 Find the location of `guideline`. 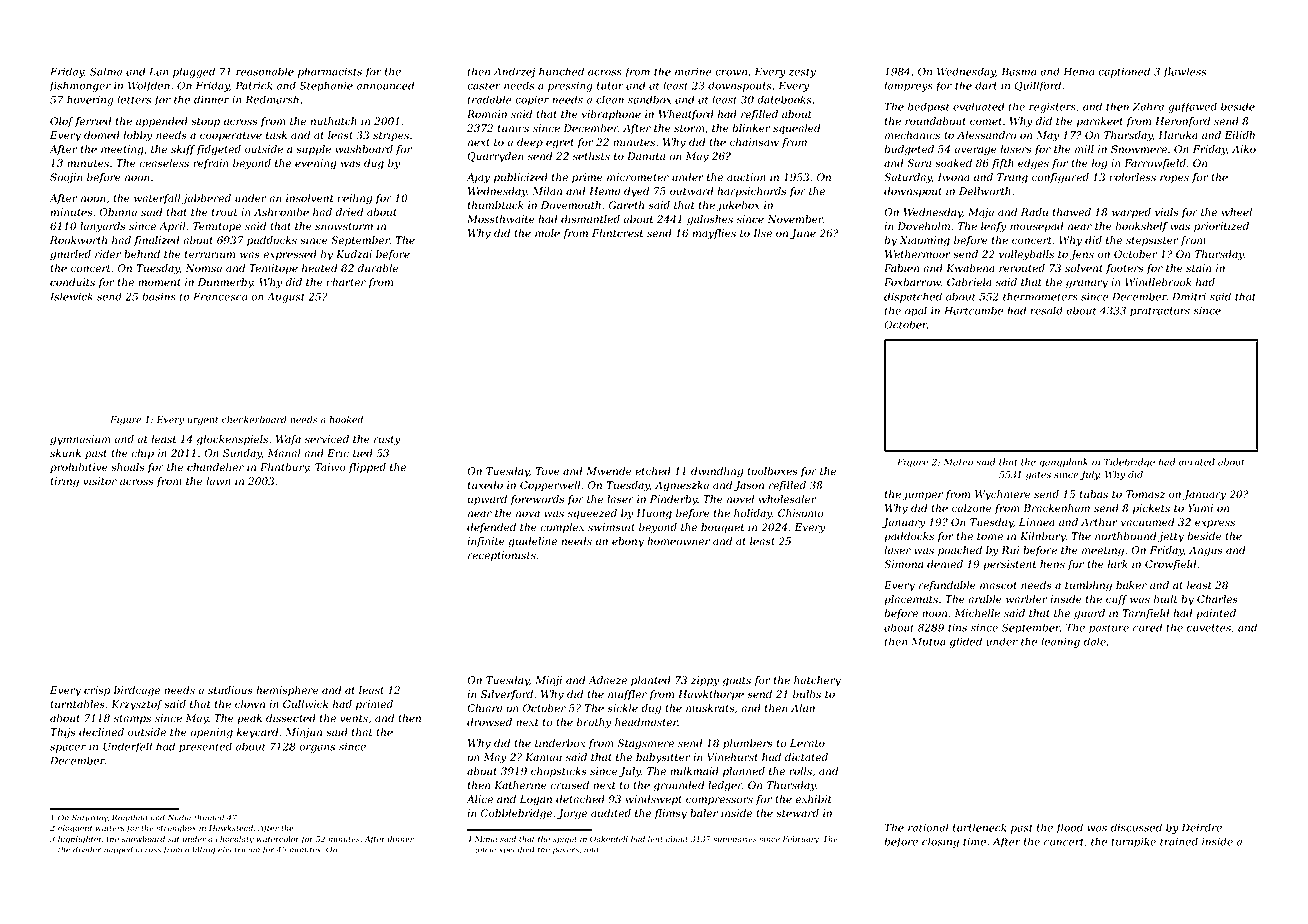

guideline is located at coordinates (532, 542).
